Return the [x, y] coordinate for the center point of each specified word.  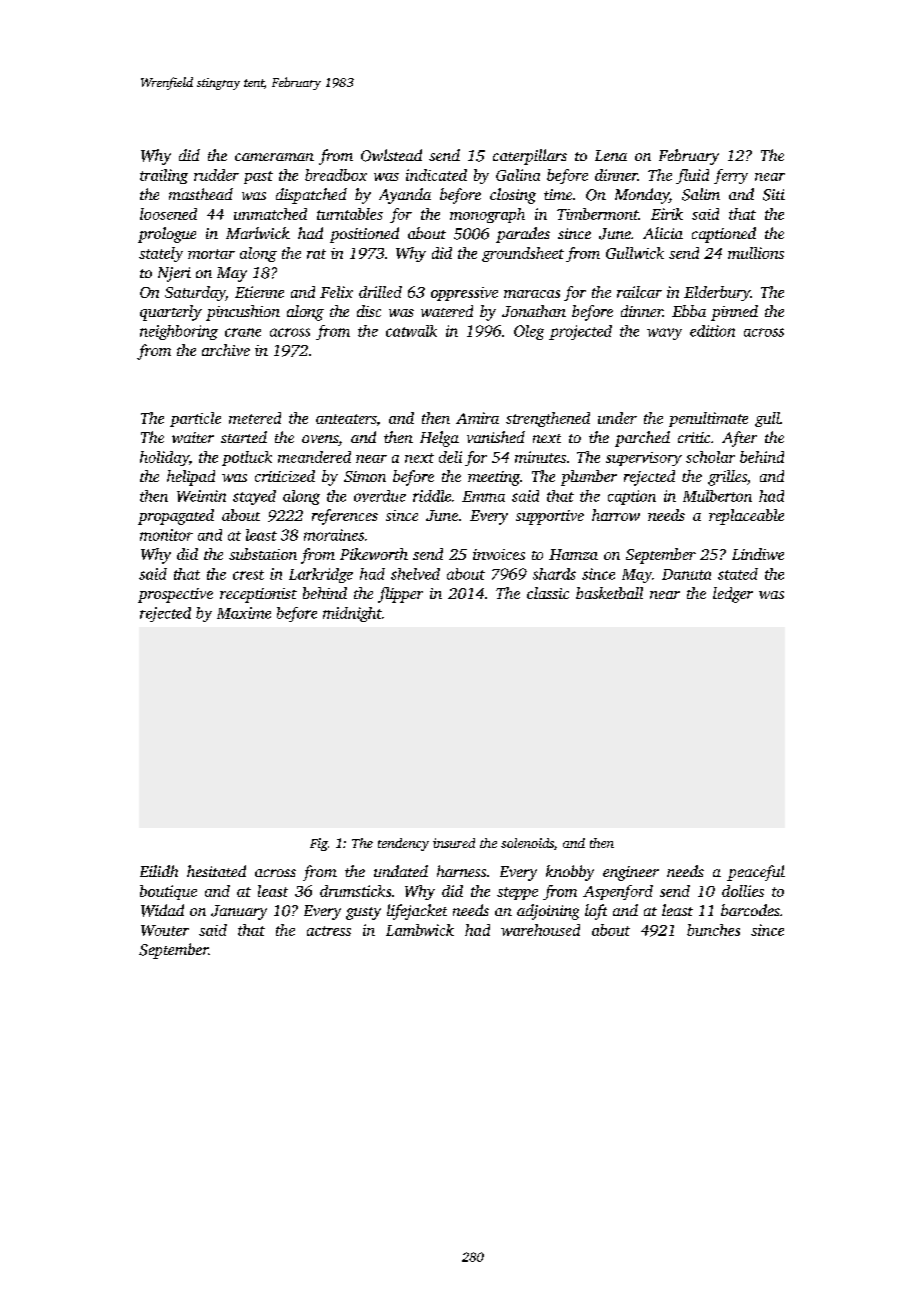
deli [450, 457]
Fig [319, 844]
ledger [733, 595]
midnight [352, 614]
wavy [664, 334]
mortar [211, 254]
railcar [639, 292]
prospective [175, 595]
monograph [487, 215]
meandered [314, 457]
